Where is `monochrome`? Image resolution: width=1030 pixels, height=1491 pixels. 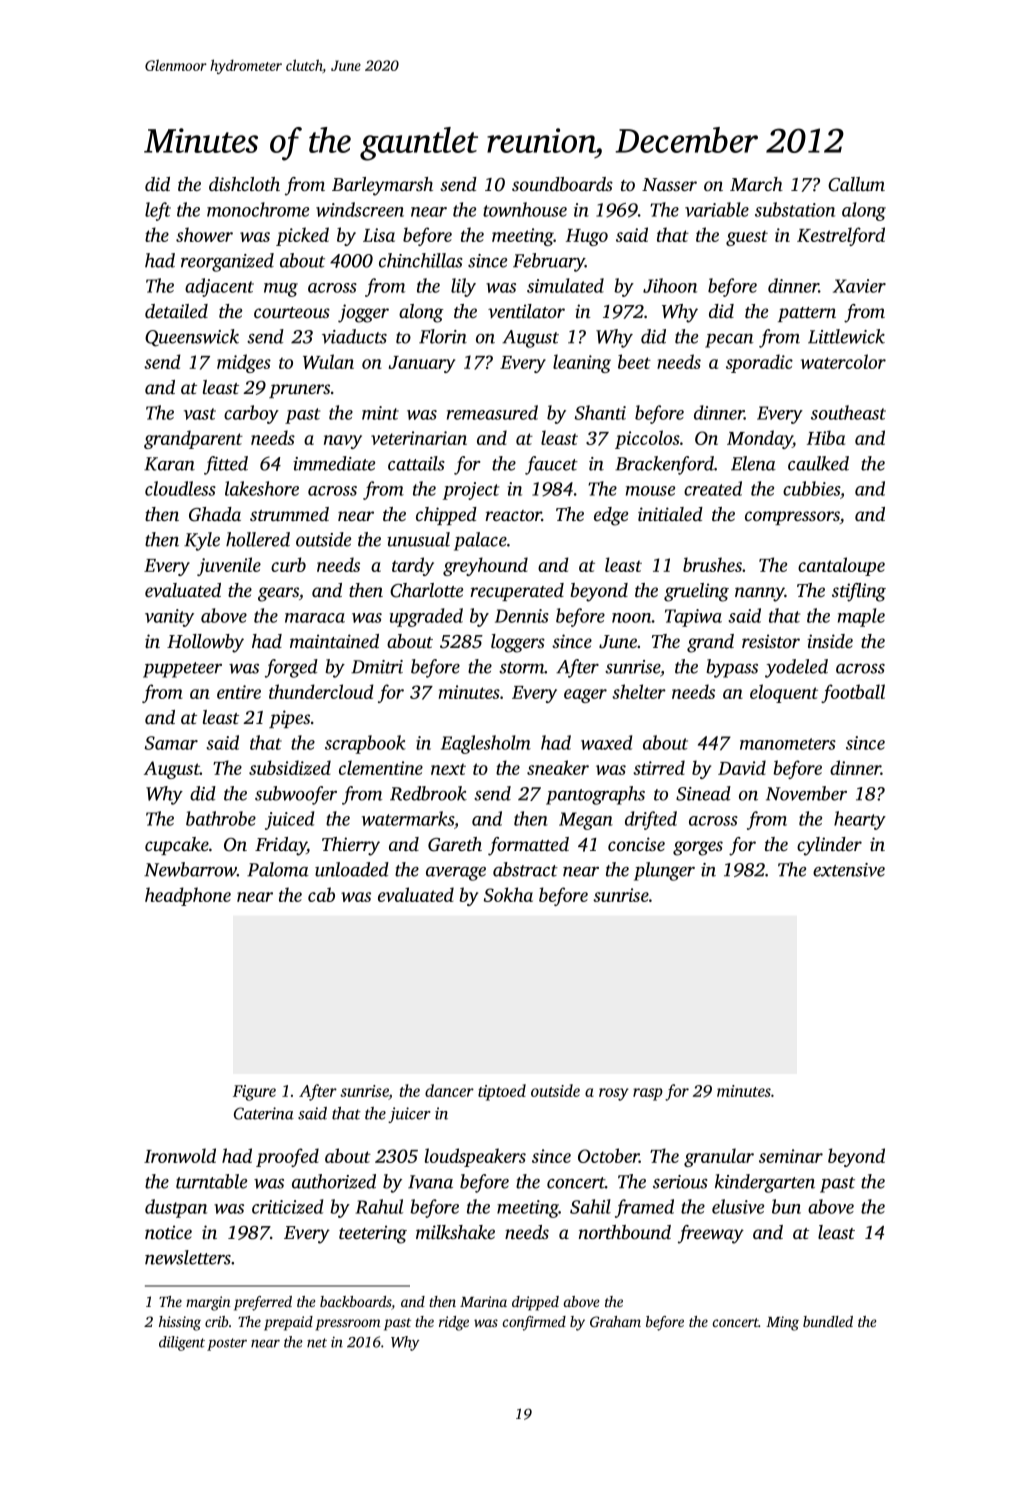
monochrome is located at coordinates (258, 209).
